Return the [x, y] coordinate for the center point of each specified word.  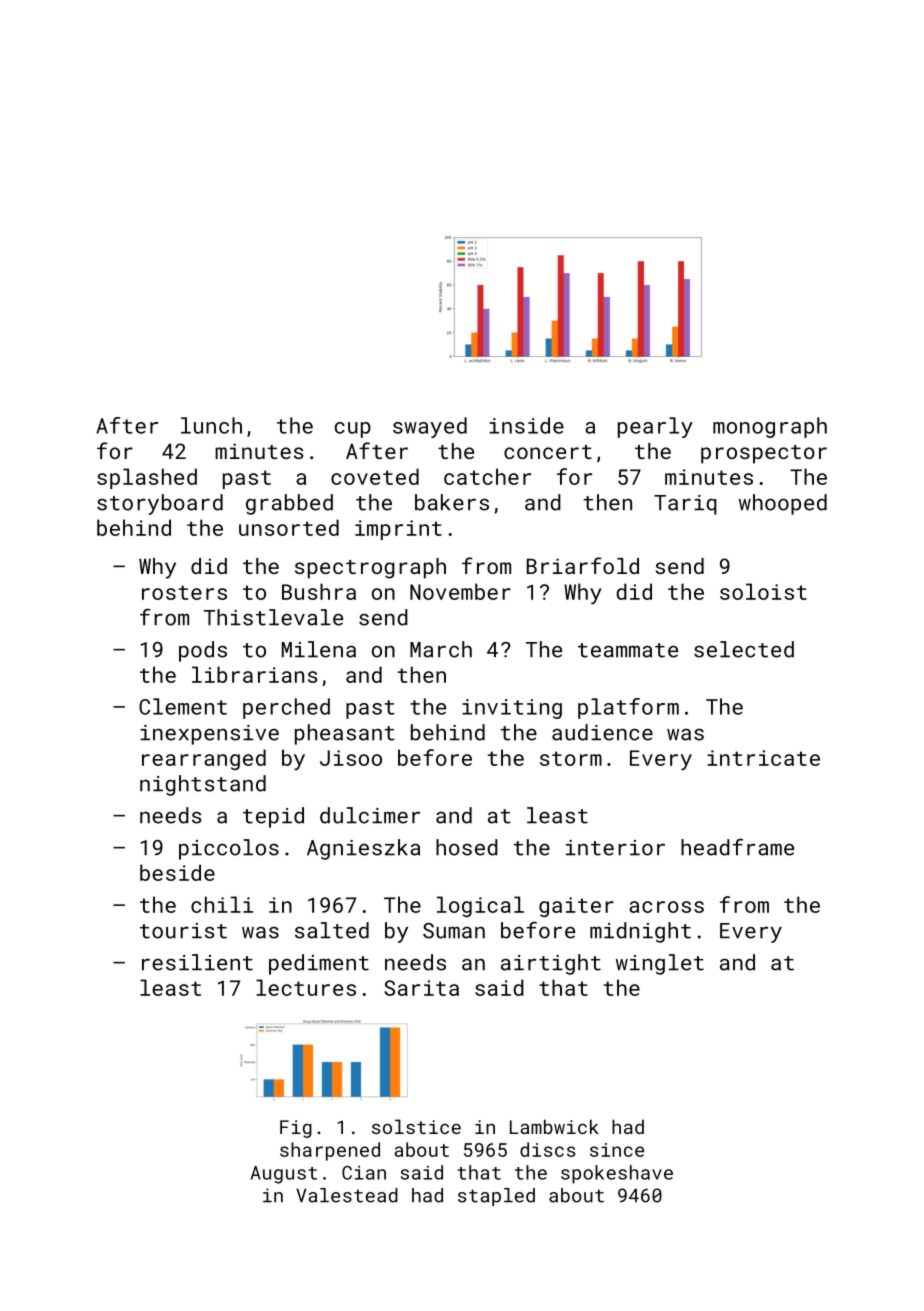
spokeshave [617, 1174]
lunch [211, 425]
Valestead [347, 1195]
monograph [770, 427]
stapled [496, 1197]
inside [526, 425]
